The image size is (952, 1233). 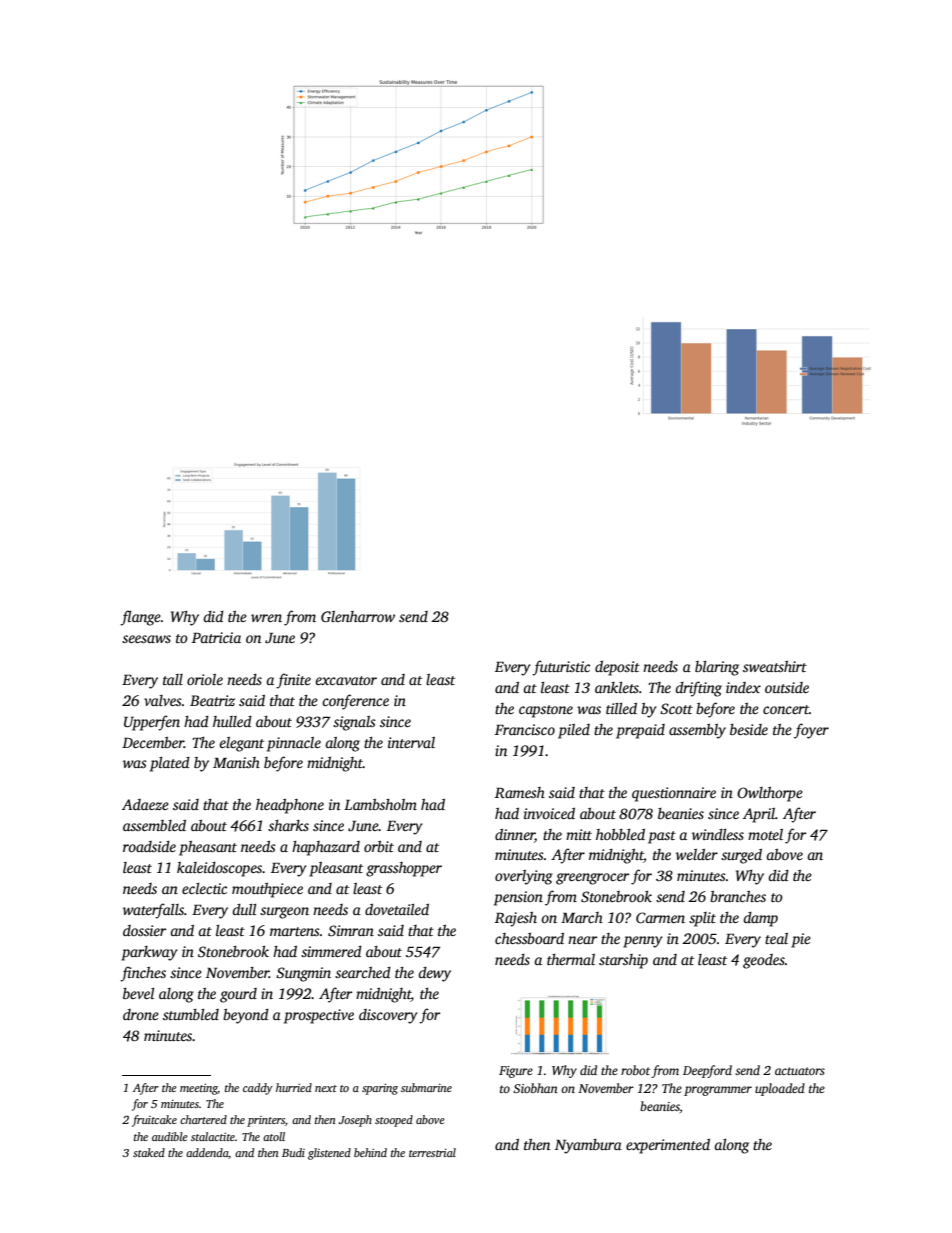 I want to click on geodes, so click(x=764, y=961).
